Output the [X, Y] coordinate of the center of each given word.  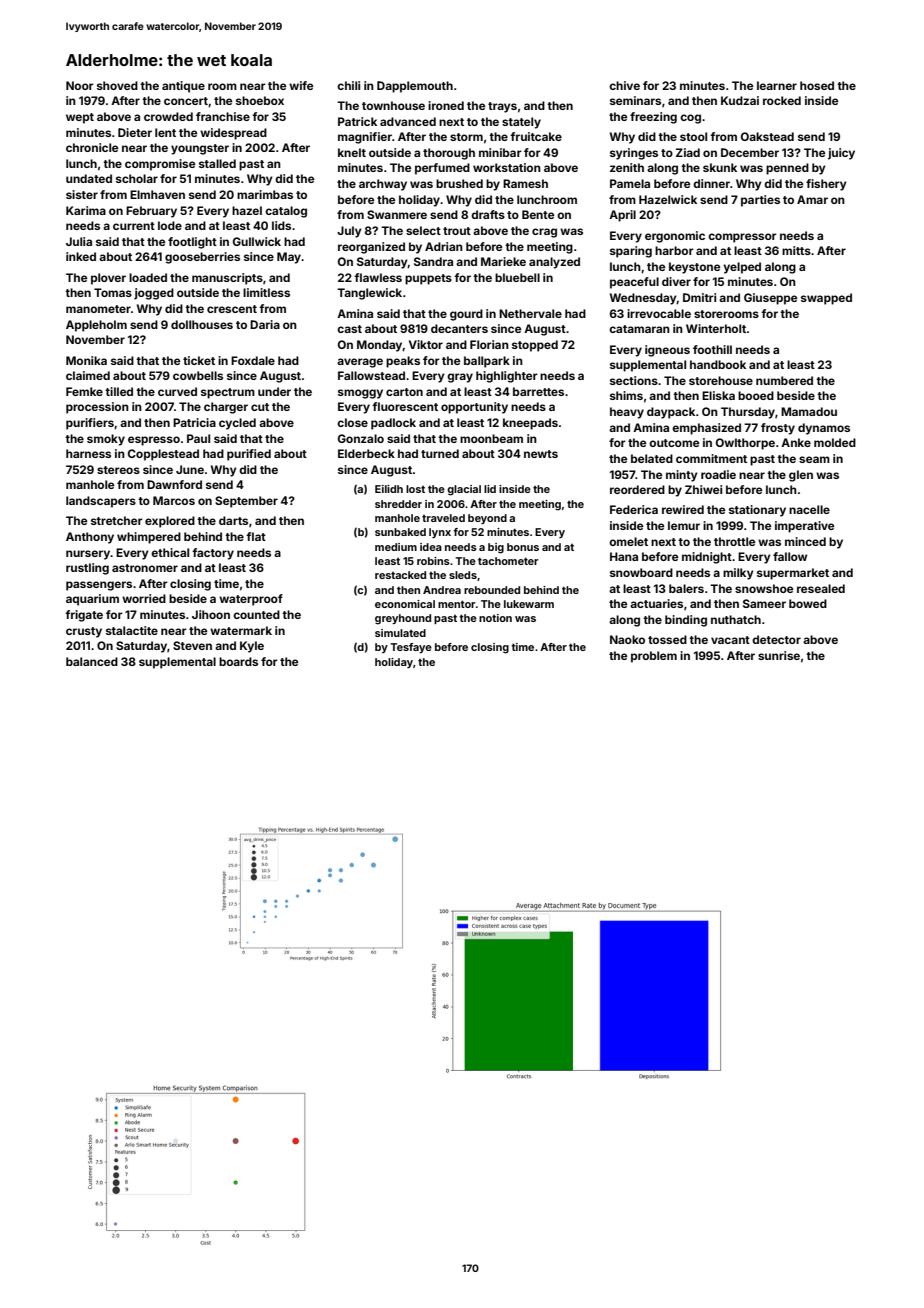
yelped [742, 268]
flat [256, 536]
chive [624, 85]
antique [183, 87]
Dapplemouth [415, 87]
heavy [627, 413]
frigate [84, 616]
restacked [400, 575]
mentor [456, 604]
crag [544, 233]
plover [108, 279]
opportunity [474, 408]
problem [654, 657]
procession [97, 408]
